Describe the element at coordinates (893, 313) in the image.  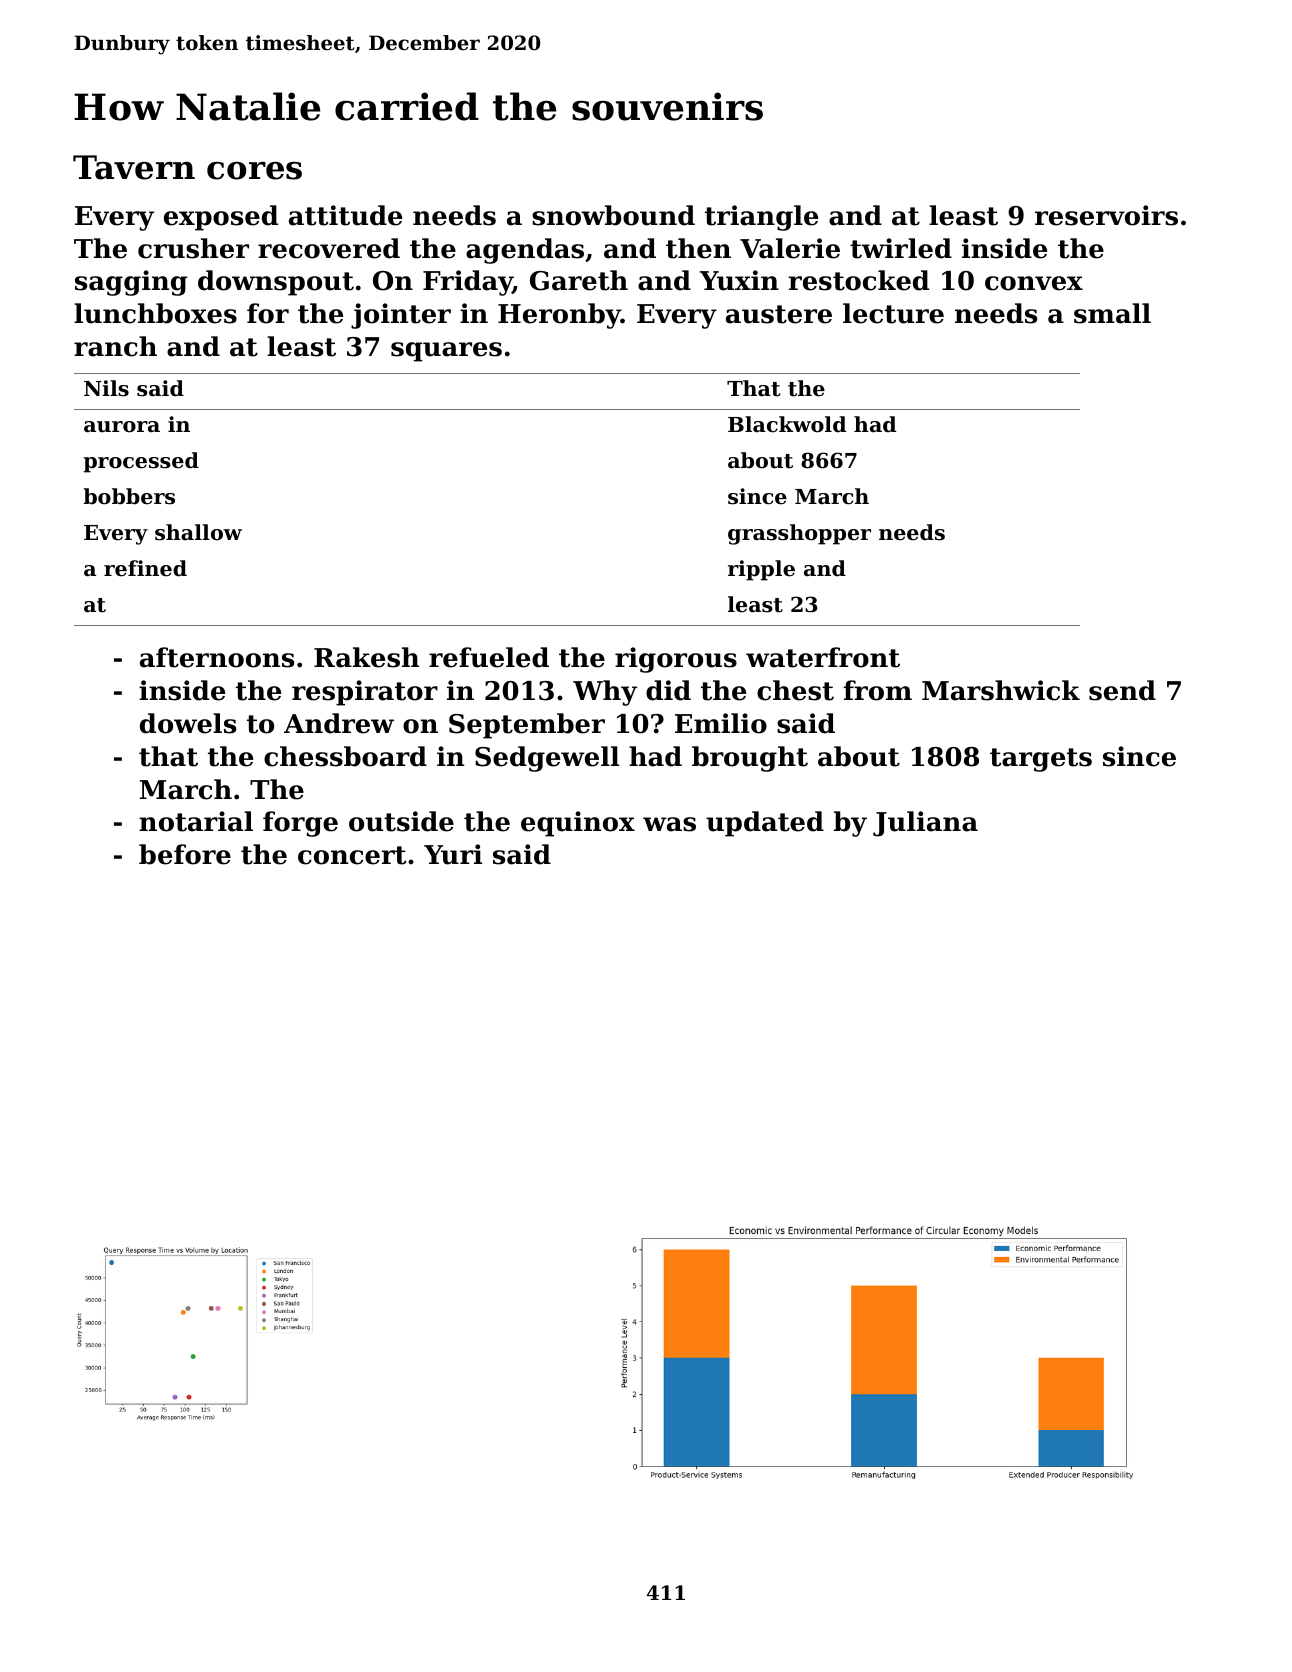
I see `lecture` at that location.
